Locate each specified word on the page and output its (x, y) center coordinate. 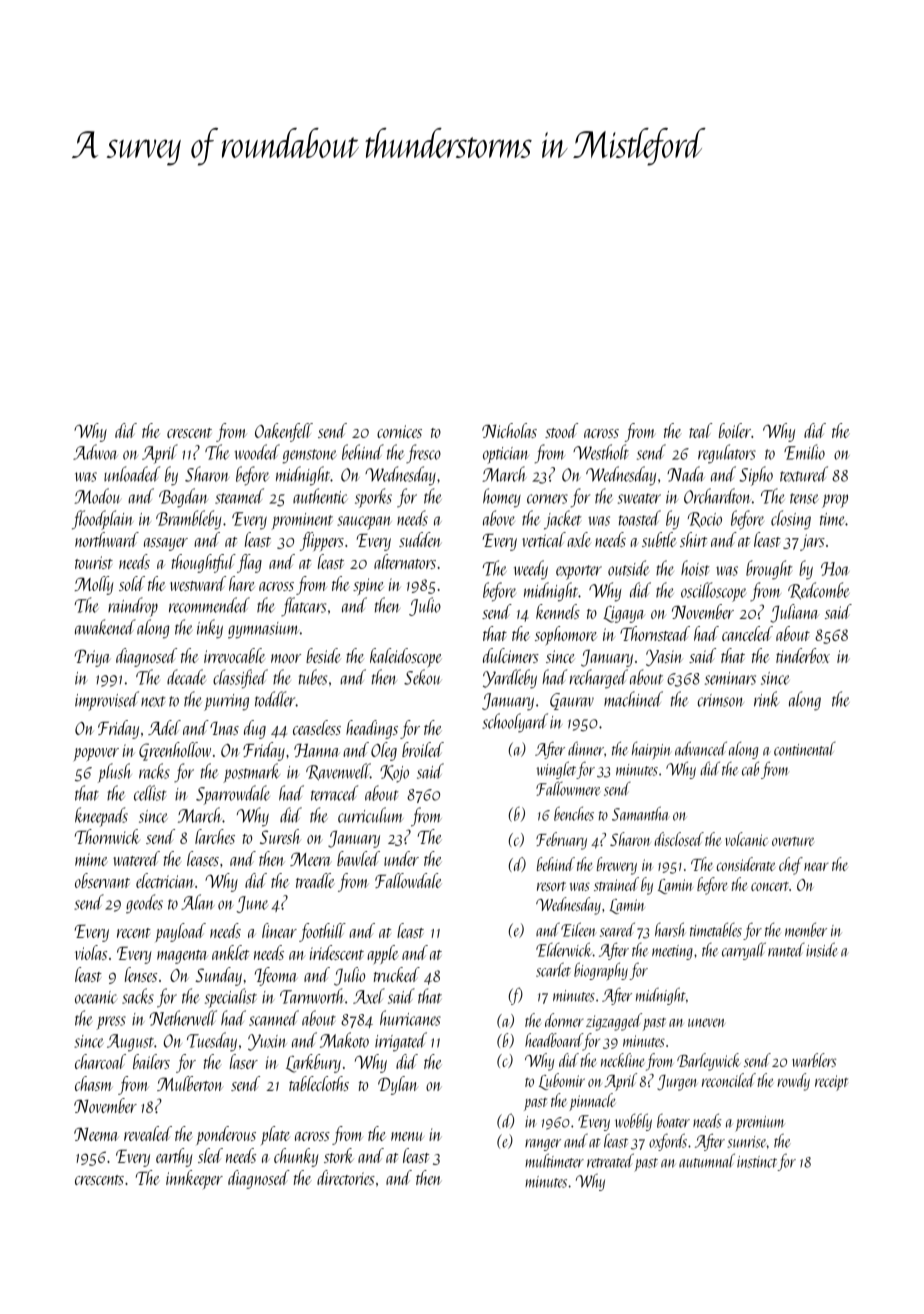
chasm (94, 1083)
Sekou (423, 677)
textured (804, 474)
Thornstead (655, 633)
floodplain (103, 520)
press (111, 1023)
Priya (92, 658)
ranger (543, 1145)
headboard (554, 1040)
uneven (707, 1022)
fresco (423, 453)
